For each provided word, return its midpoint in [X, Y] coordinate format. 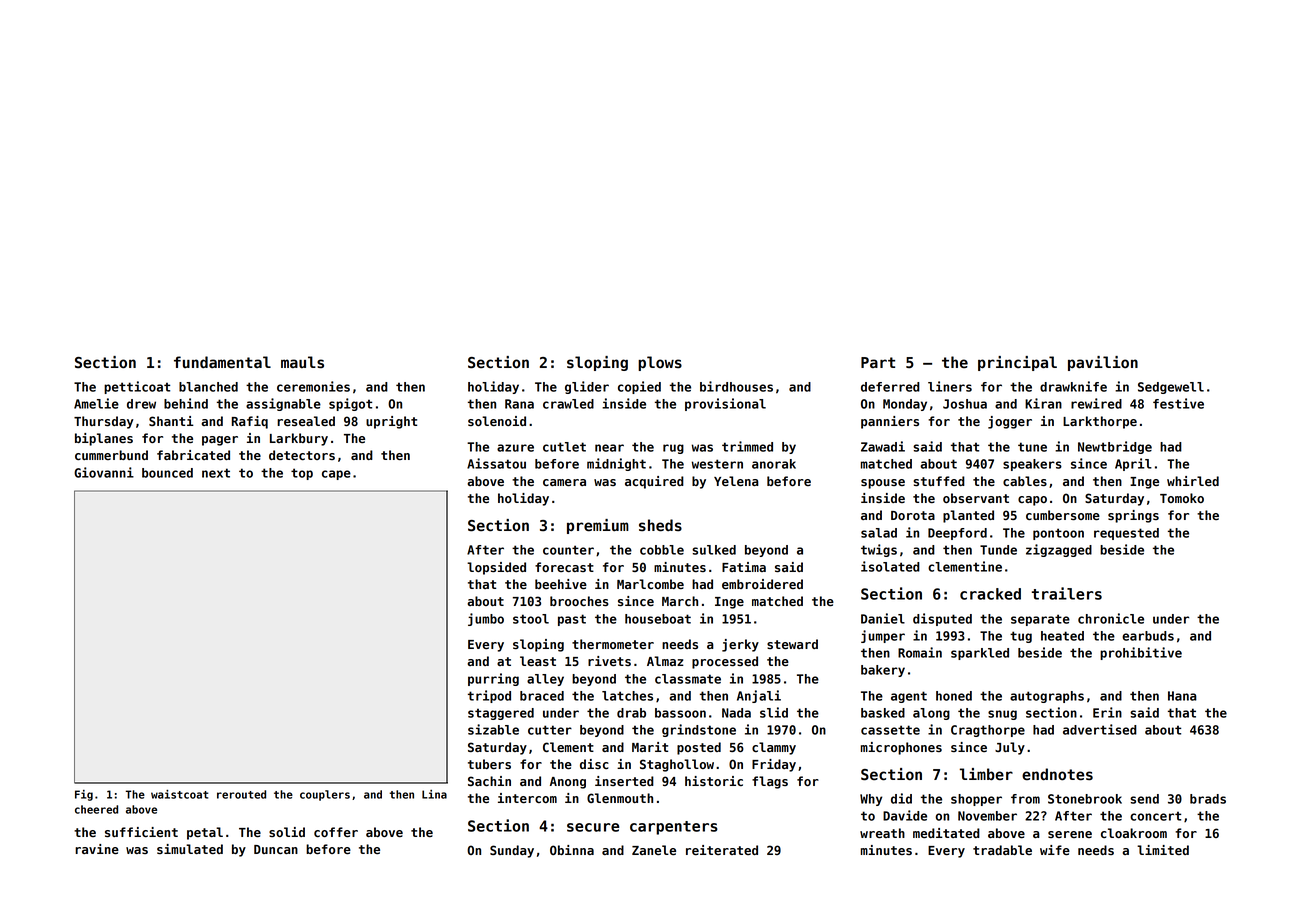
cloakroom [1134, 833]
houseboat [658, 619]
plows [660, 363]
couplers [325, 795]
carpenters [674, 828]
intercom [527, 798]
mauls [302, 362]
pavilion [1103, 363]
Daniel [883, 618]
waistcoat [180, 794]
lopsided [496, 568]
